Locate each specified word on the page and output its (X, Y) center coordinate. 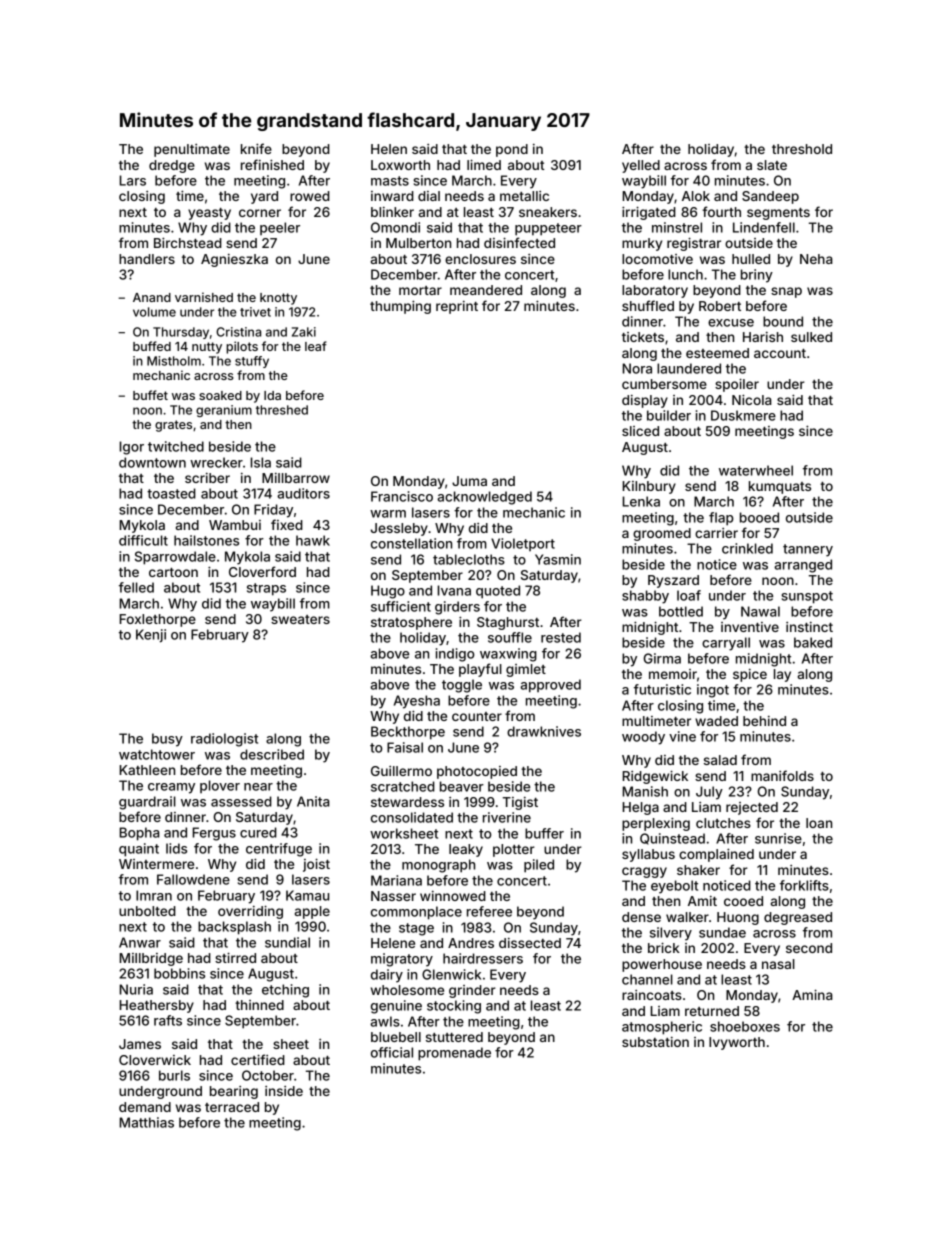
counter (477, 716)
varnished (204, 297)
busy (167, 740)
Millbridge (151, 959)
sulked (811, 337)
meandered (486, 290)
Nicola (752, 399)
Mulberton (418, 243)
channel (647, 979)
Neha (816, 259)
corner (260, 213)
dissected (530, 943)
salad (720, 760)
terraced (232, 1107)
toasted (171, 493)
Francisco (402, 496)
